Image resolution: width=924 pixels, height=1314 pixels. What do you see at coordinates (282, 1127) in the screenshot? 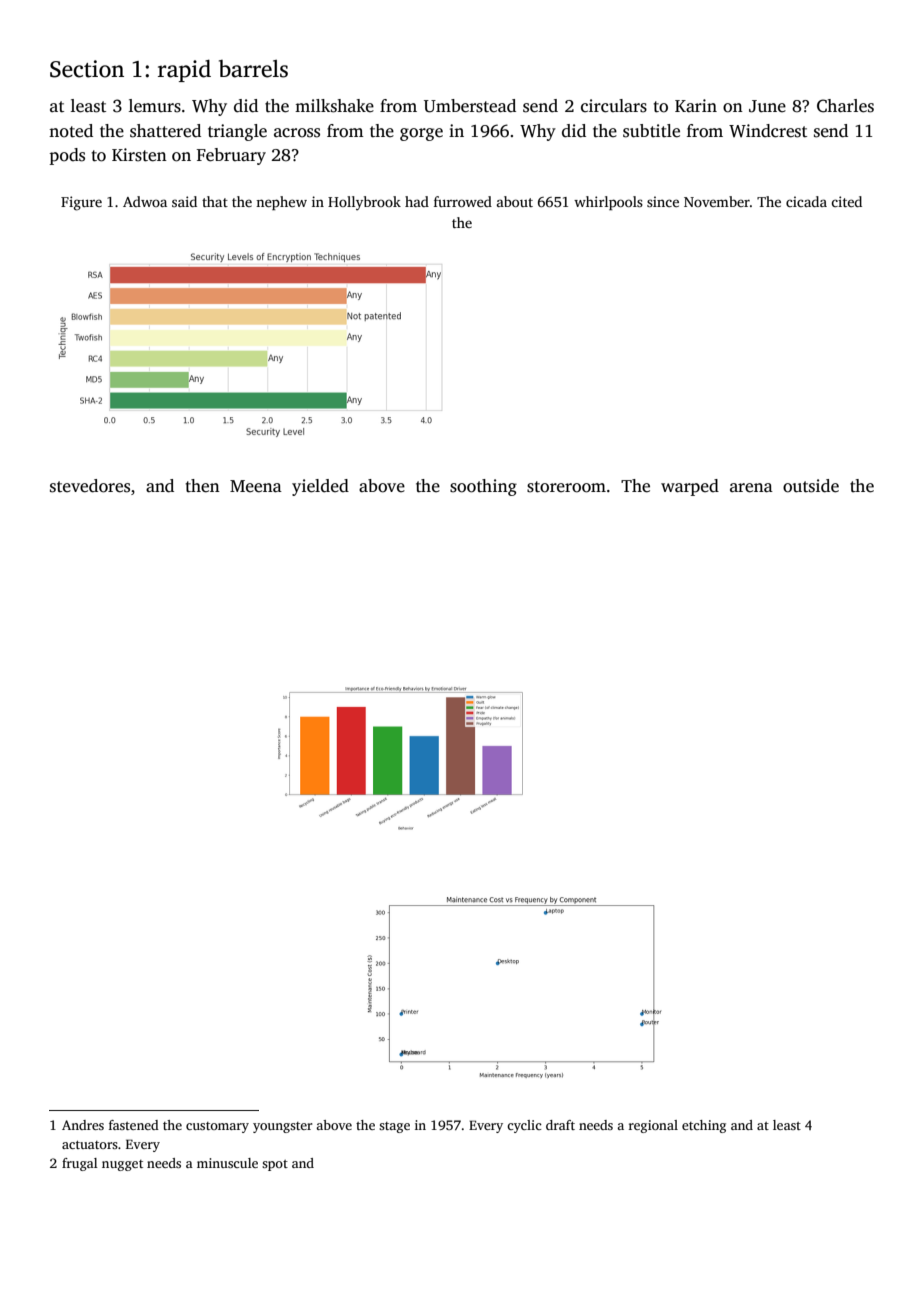
I see `youngster` at bounding box center [282, 1127].
